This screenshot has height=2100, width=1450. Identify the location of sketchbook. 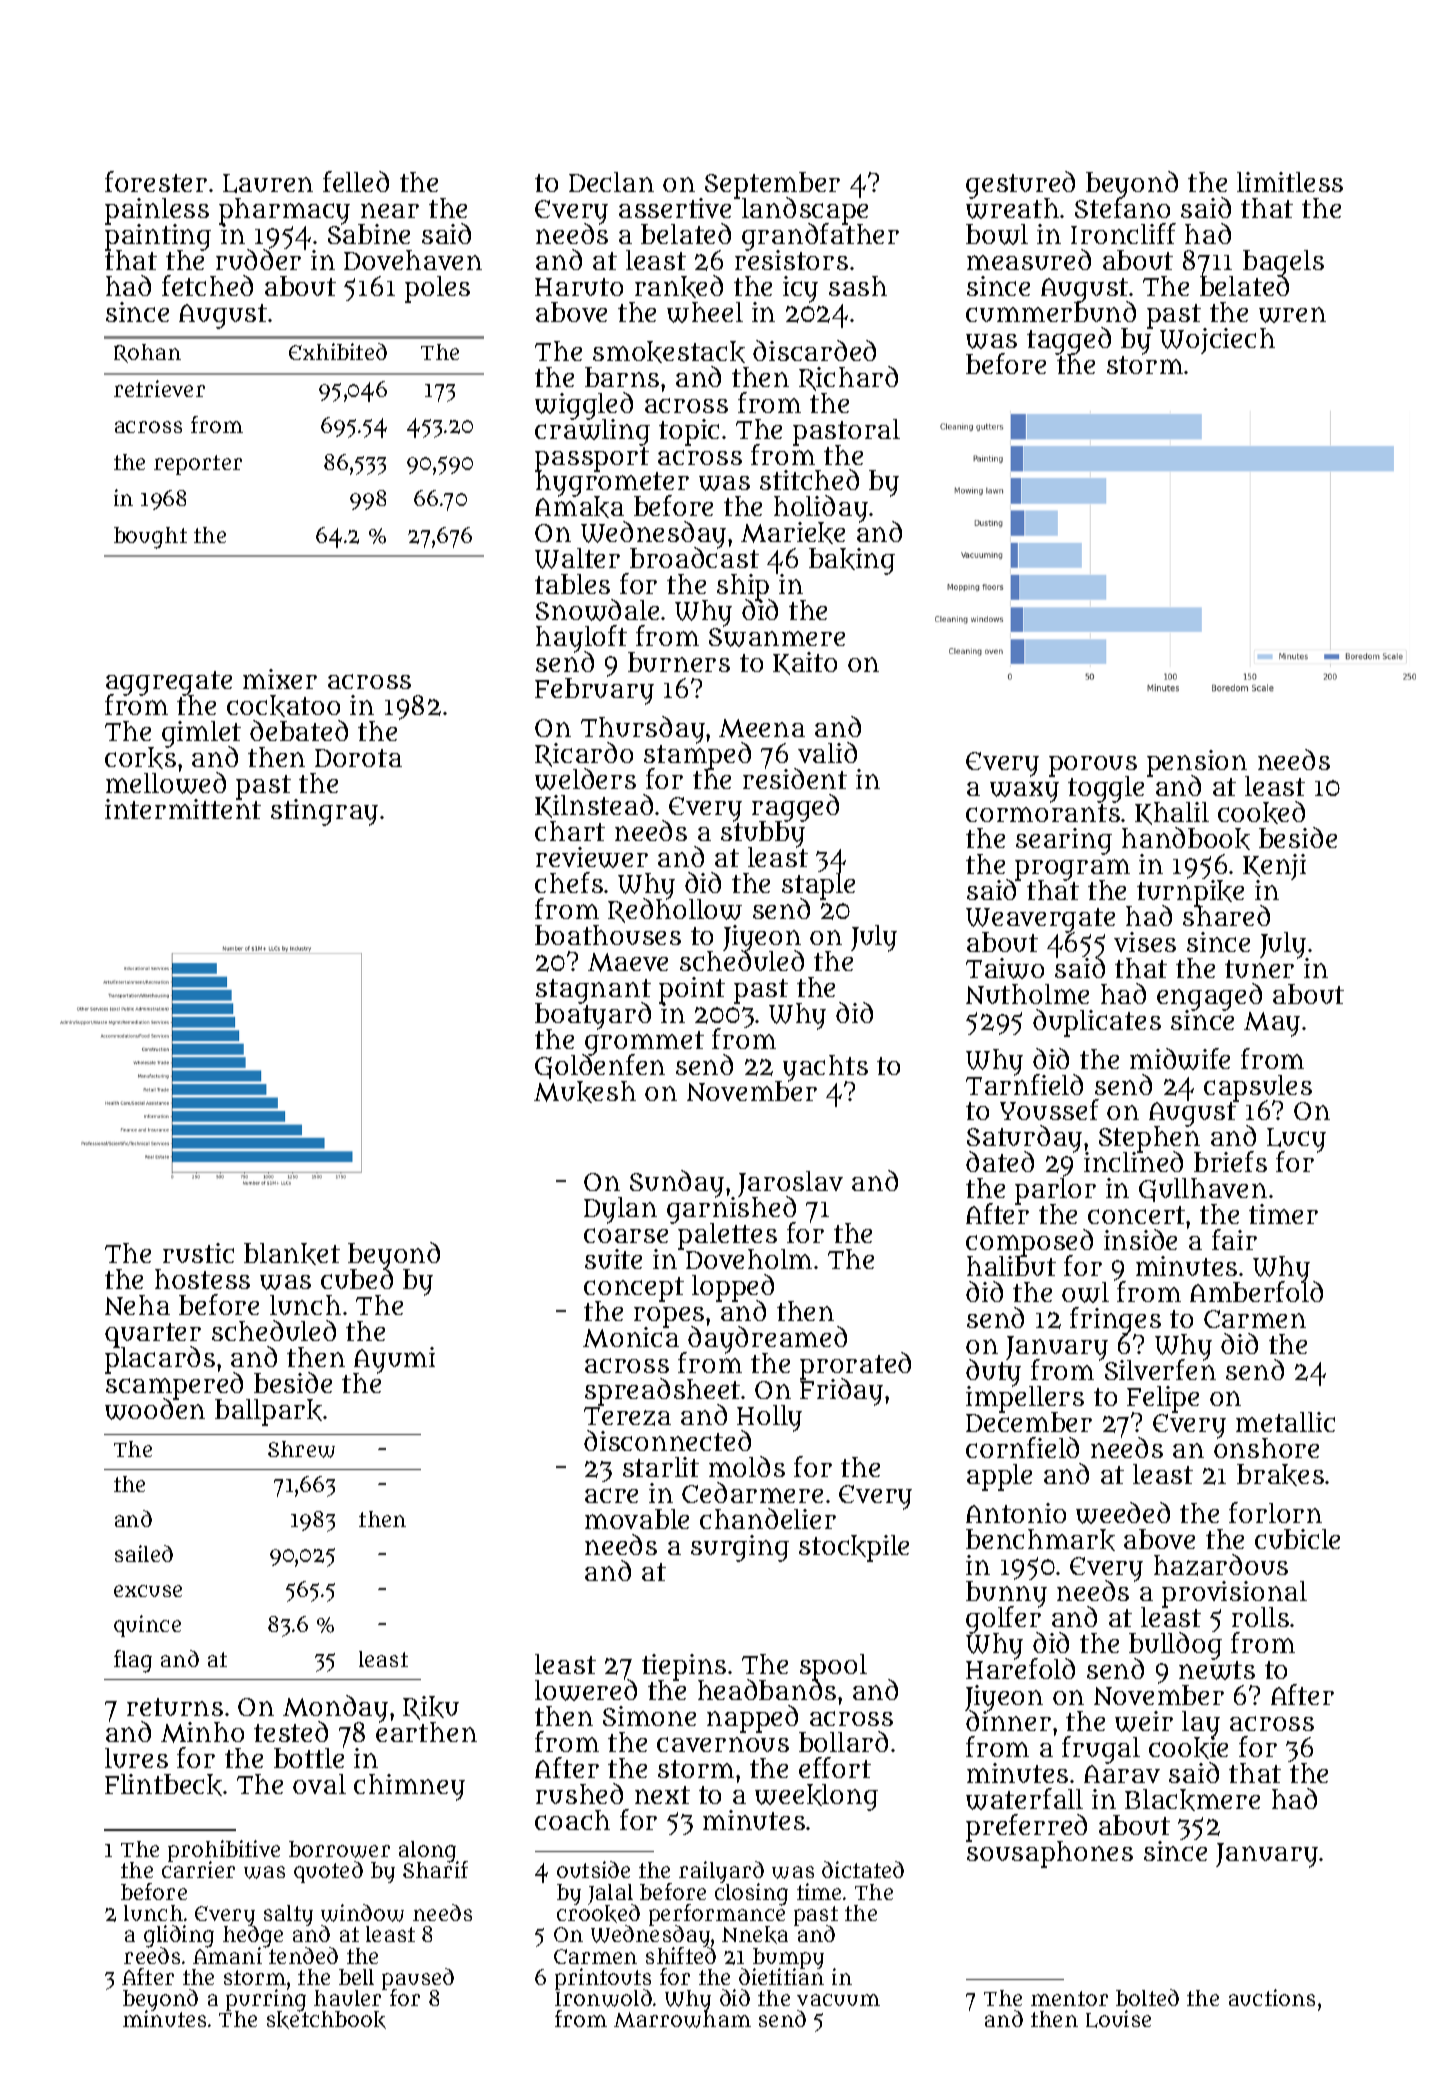
(326, 2020).
